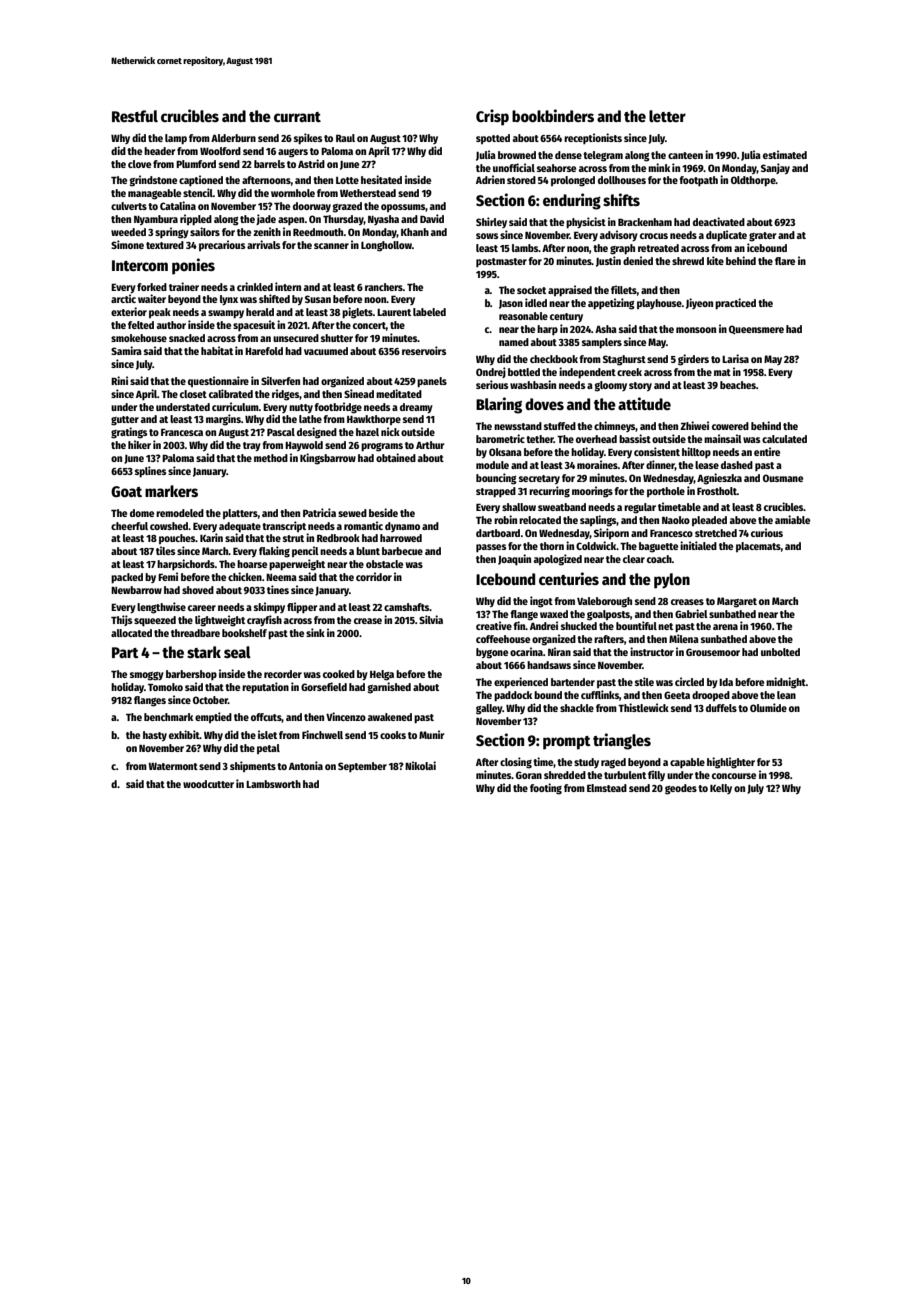 Image resolution: width=924 pixels, height=1308 pixels. Describe the element at coordinates (393, 735) in the screenshot. I see `cooks` at that location.
